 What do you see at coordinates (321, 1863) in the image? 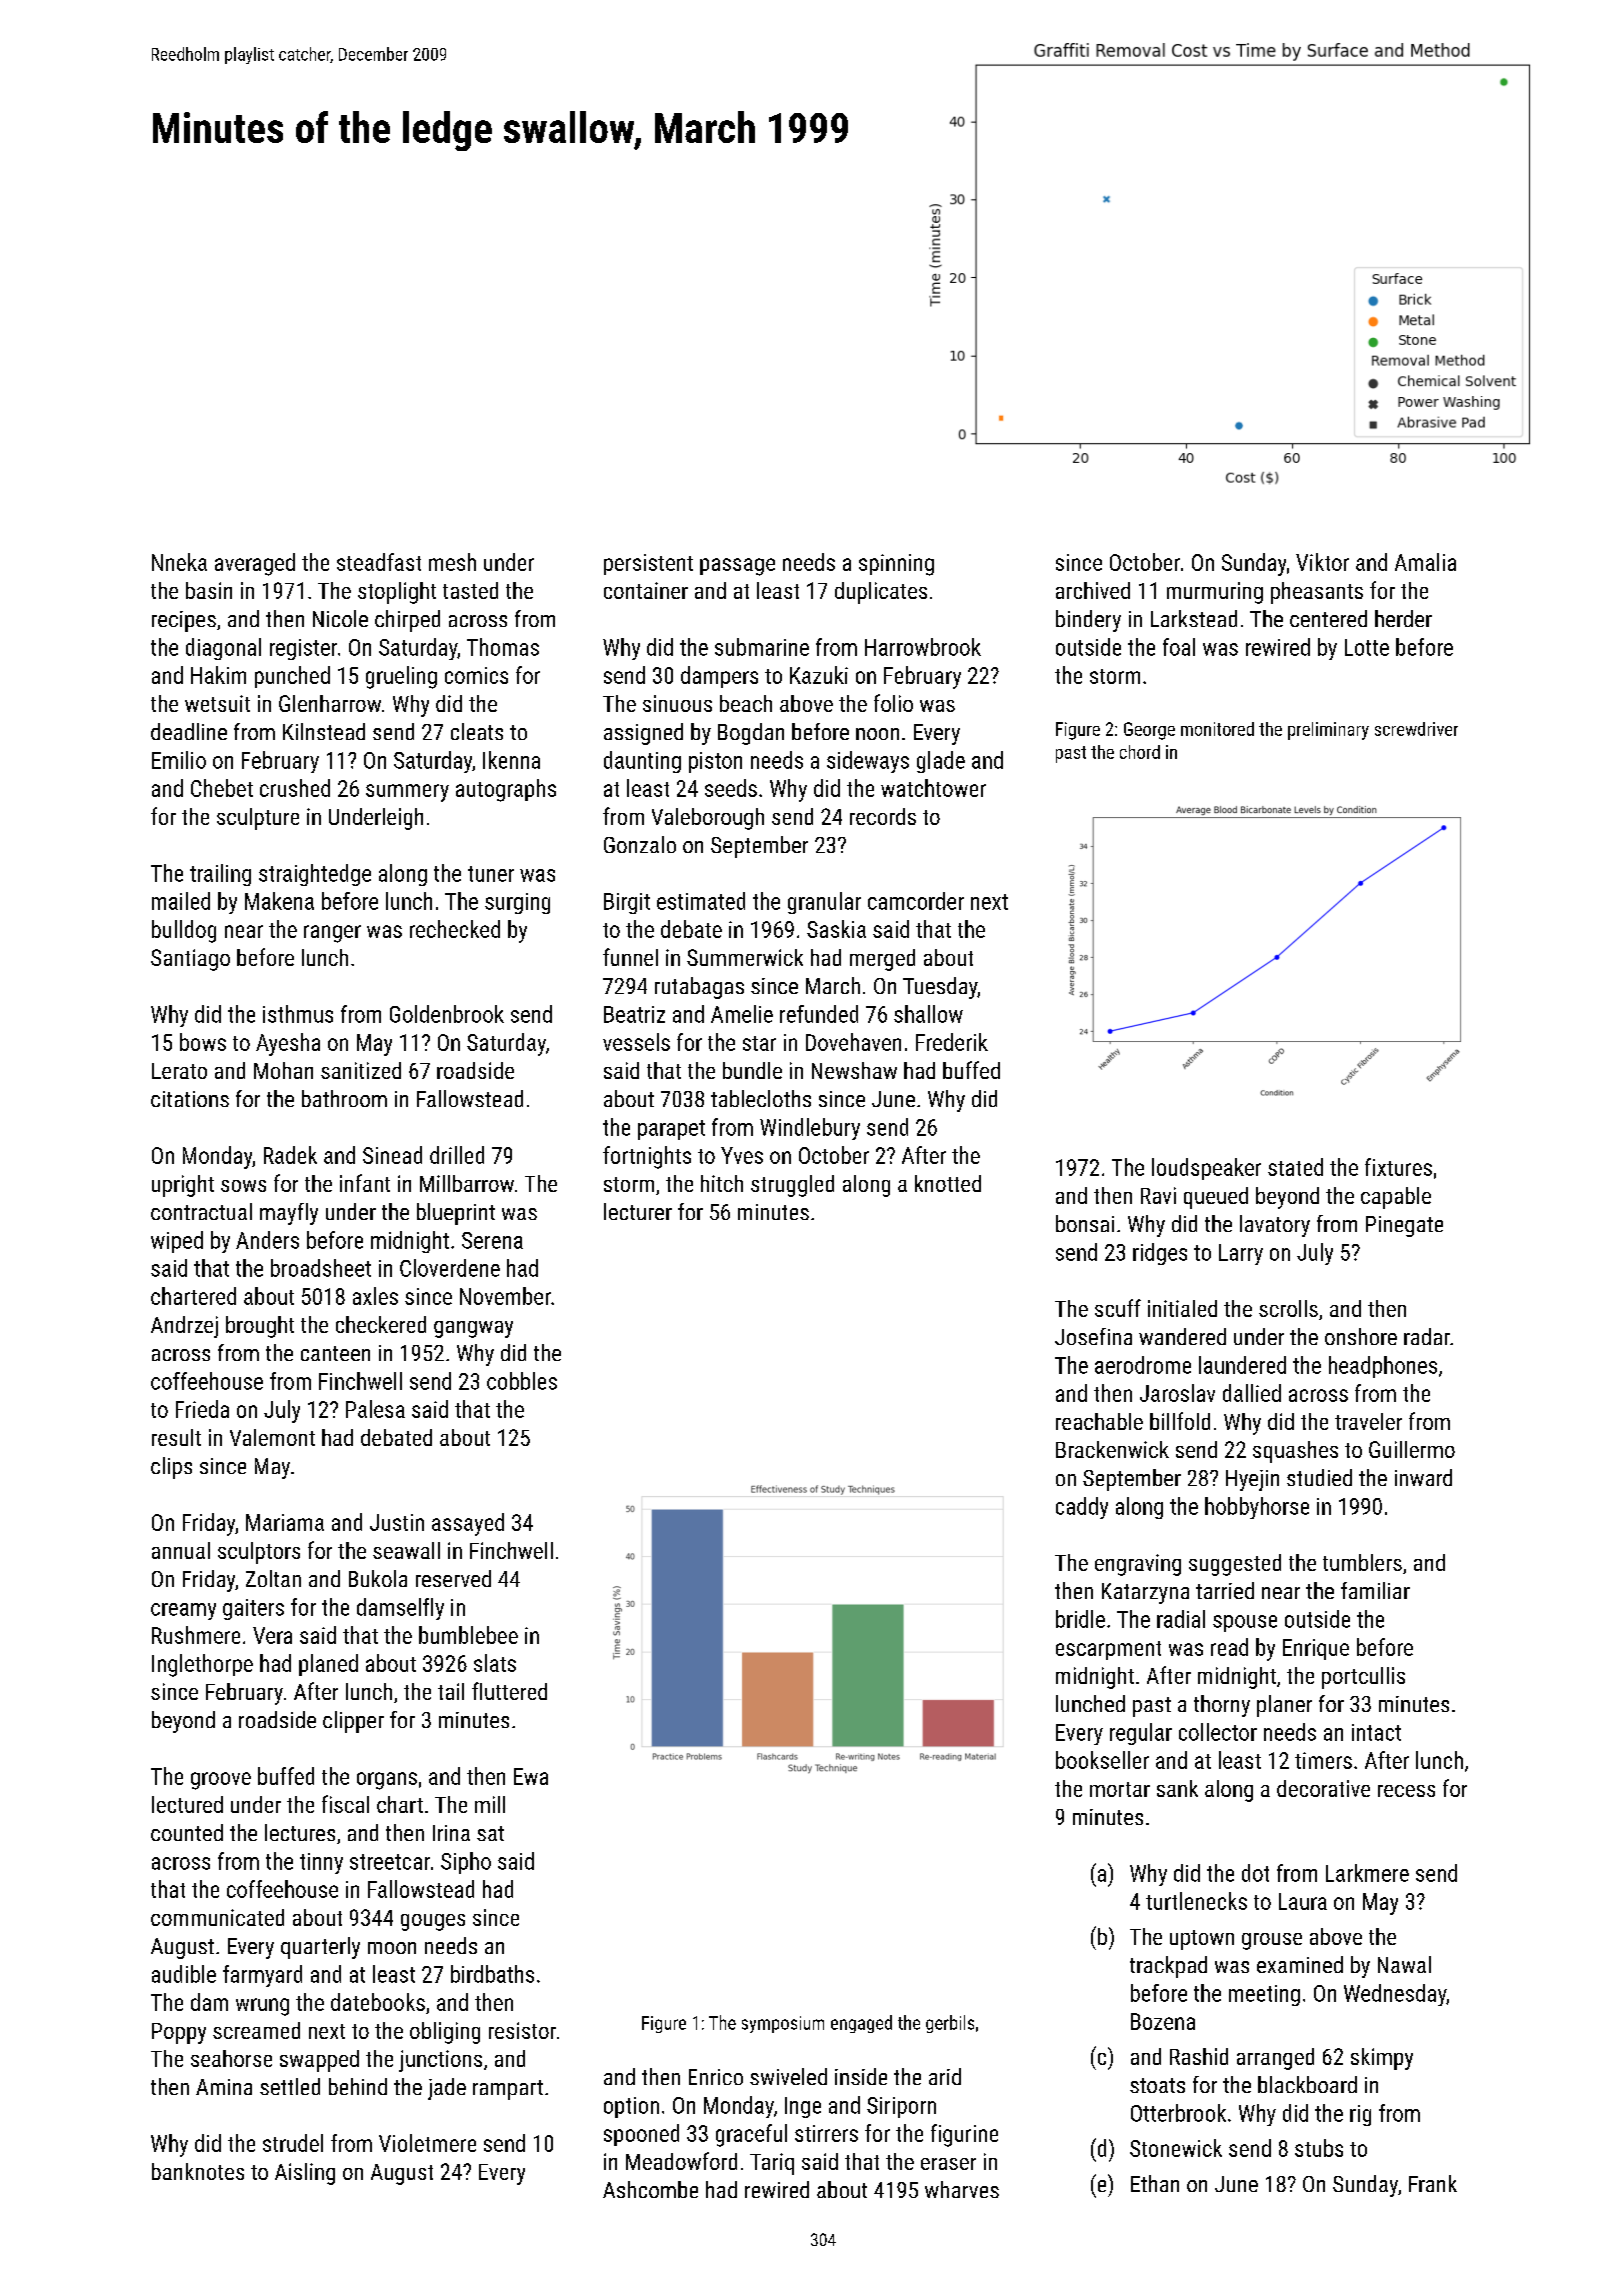
I see `tinny` at bounding box center [321, 1863].
